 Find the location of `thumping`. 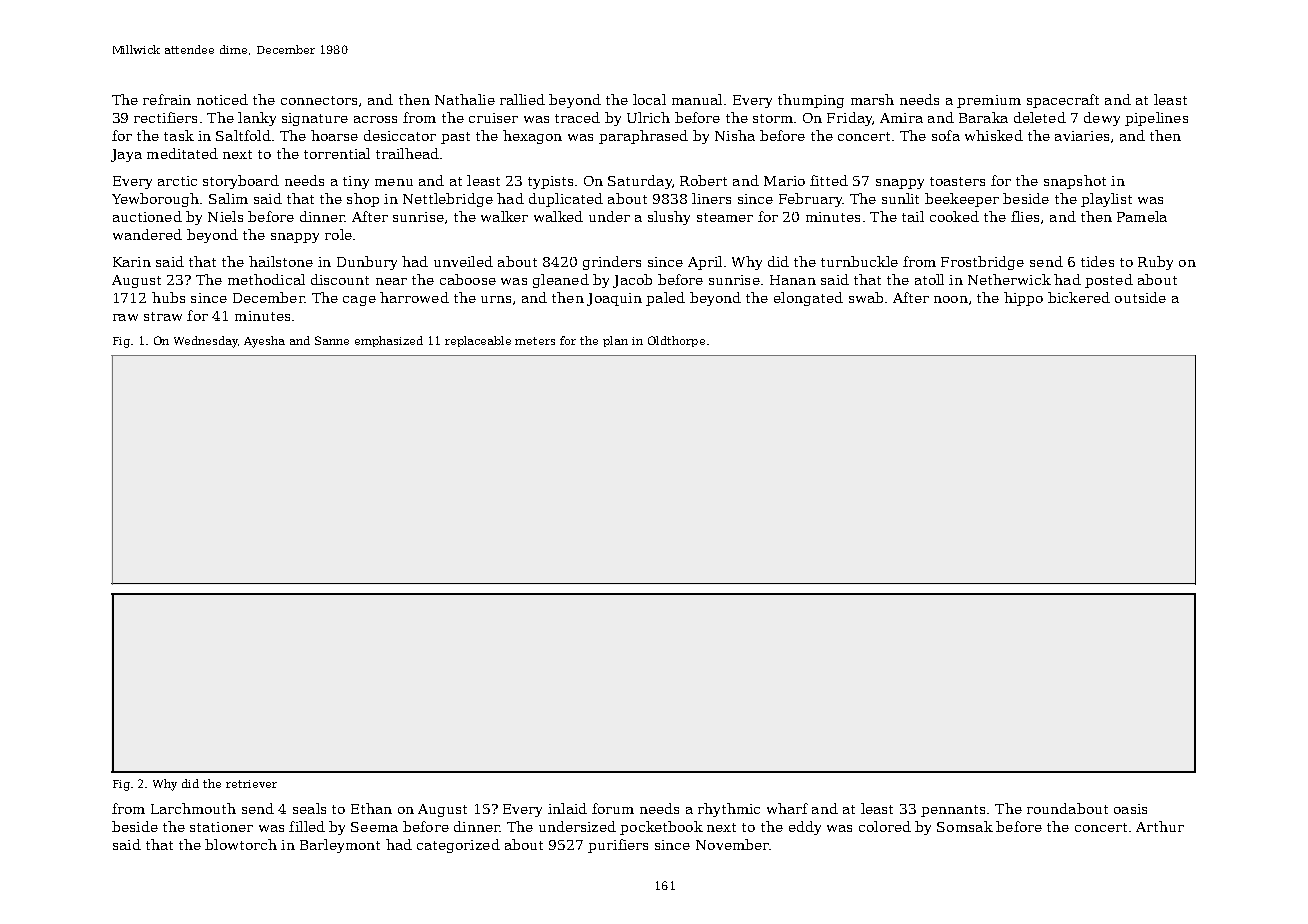

thumping is located at coordinates (811, 101).
